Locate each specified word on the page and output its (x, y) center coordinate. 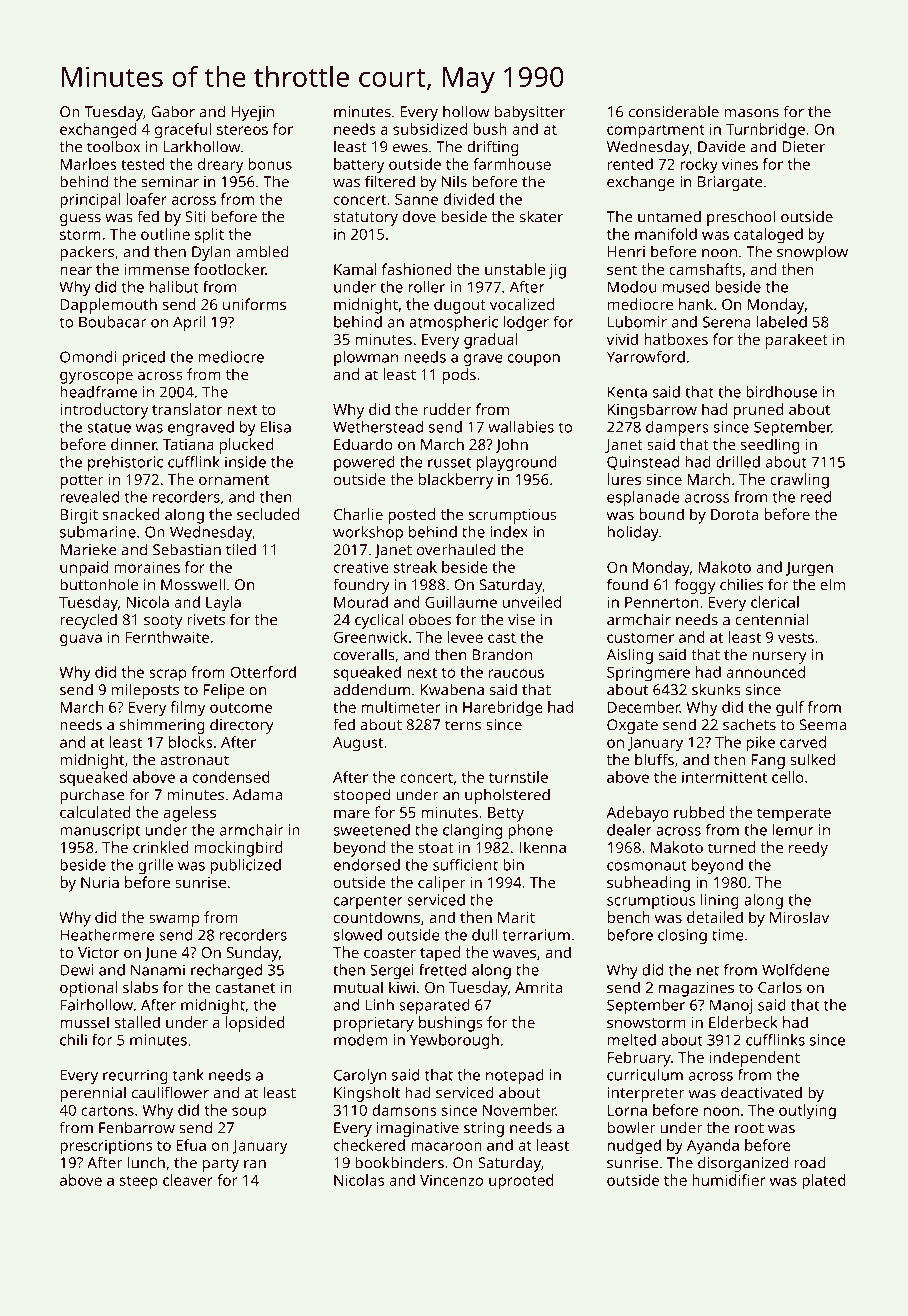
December (644, 707)
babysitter (530, 113)
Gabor (173, 111)
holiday (633, 533)
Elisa (276, 427)
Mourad (361, 602)
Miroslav (799, 917)
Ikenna (542, 847)
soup (249, 1113)
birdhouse (781, 392)
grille (155, 866)
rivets (206, 620)
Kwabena (452, 689)
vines (740, 164)
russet (449, 462)
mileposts (145, 691)
